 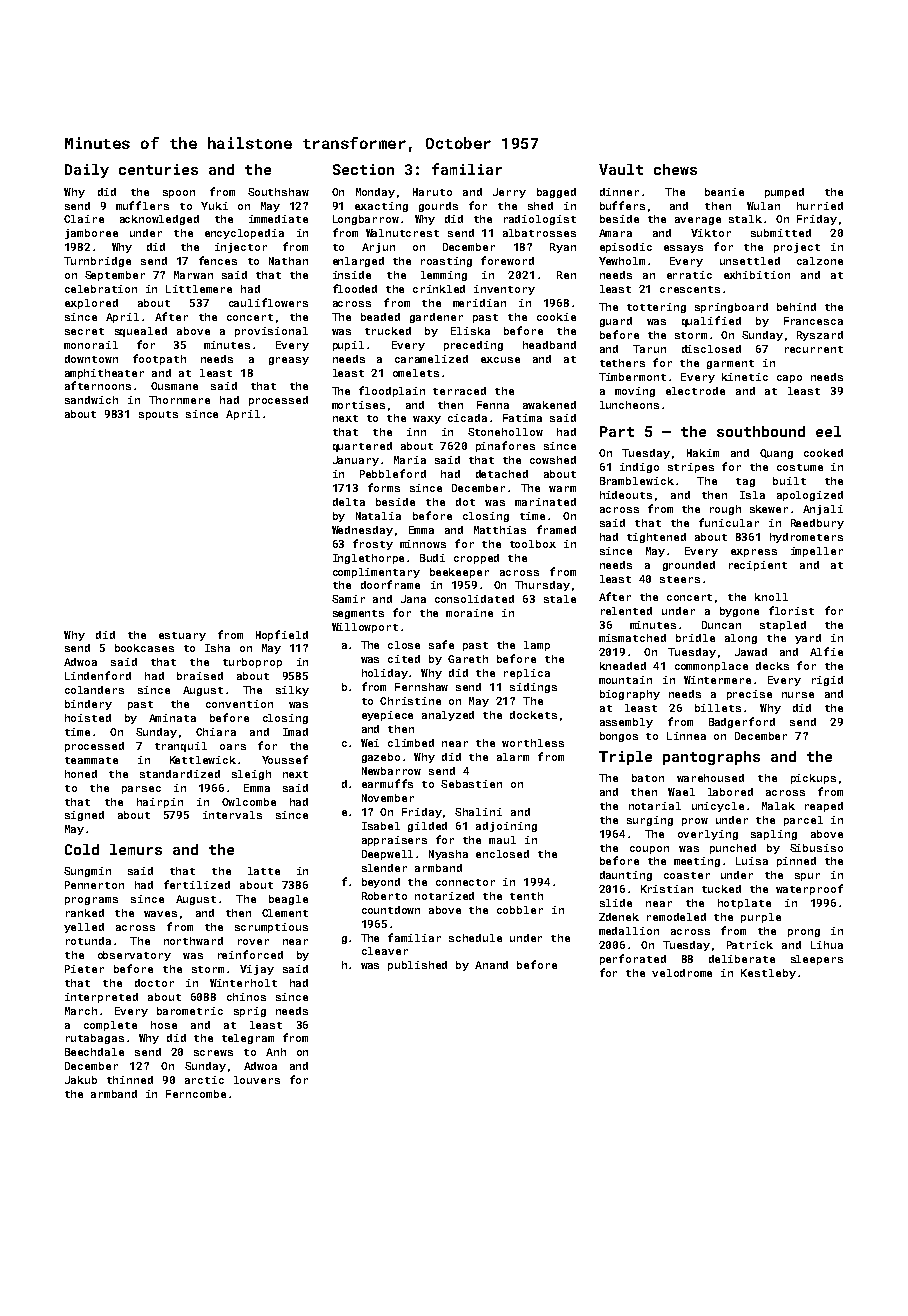 I want to click on countdown, so click(x=391, y=910).
